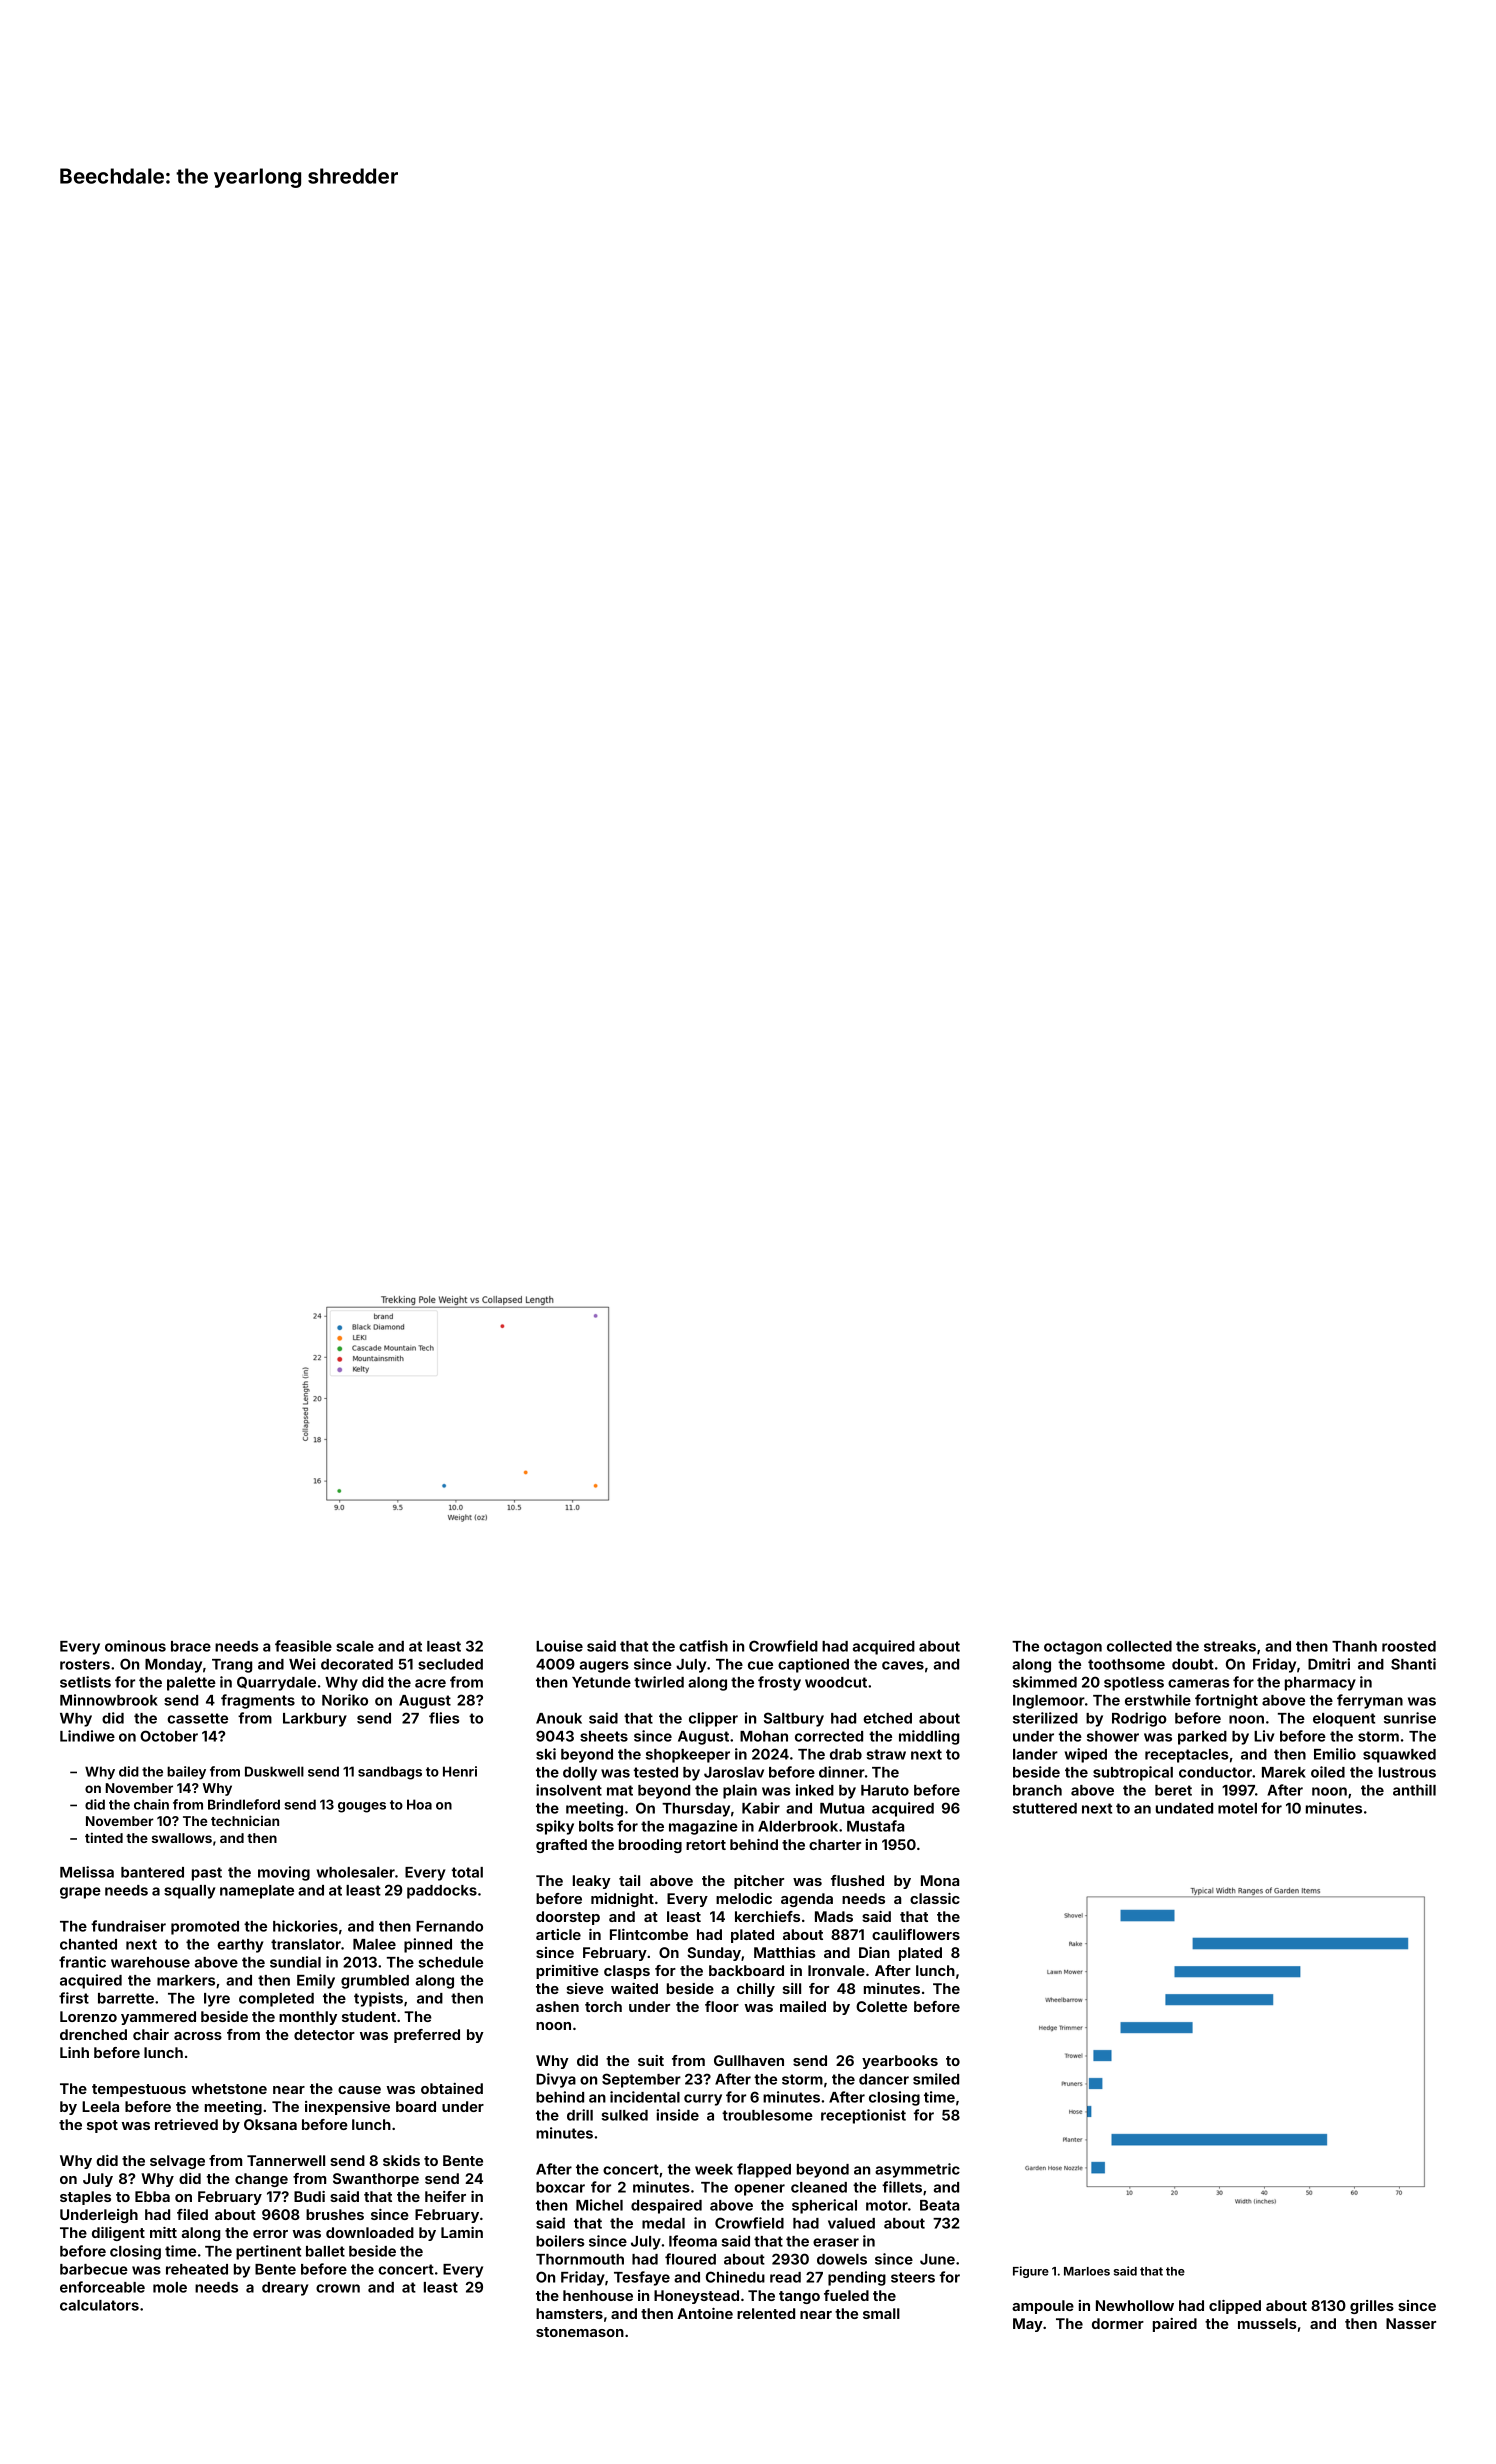 The width and height of the screenshot is (1496, 2464). Describe the element at coordinates (936, 2079) in the screenshot. I see `smiled` at that location.
